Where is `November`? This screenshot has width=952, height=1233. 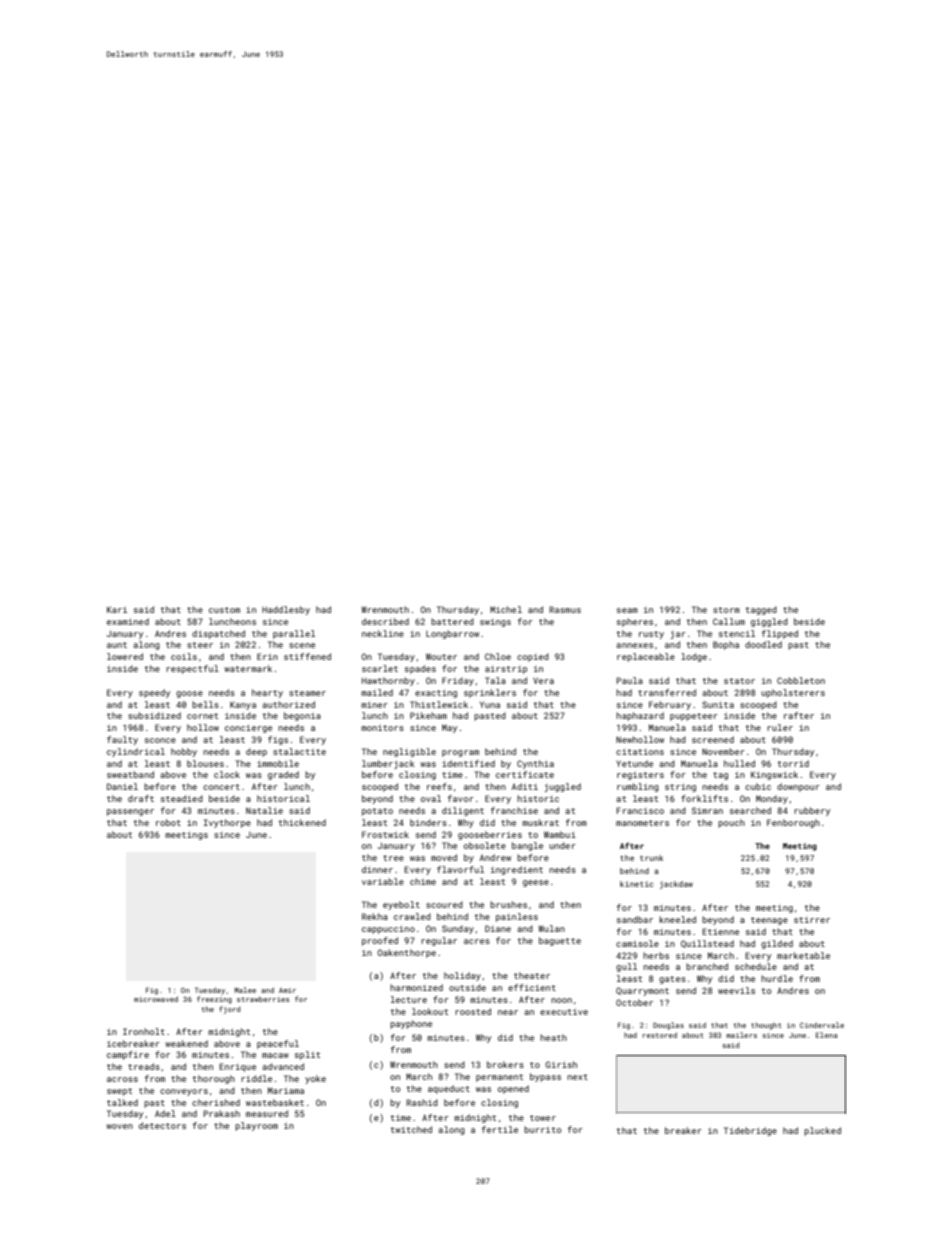
November is located at coordinates (723, 751).
